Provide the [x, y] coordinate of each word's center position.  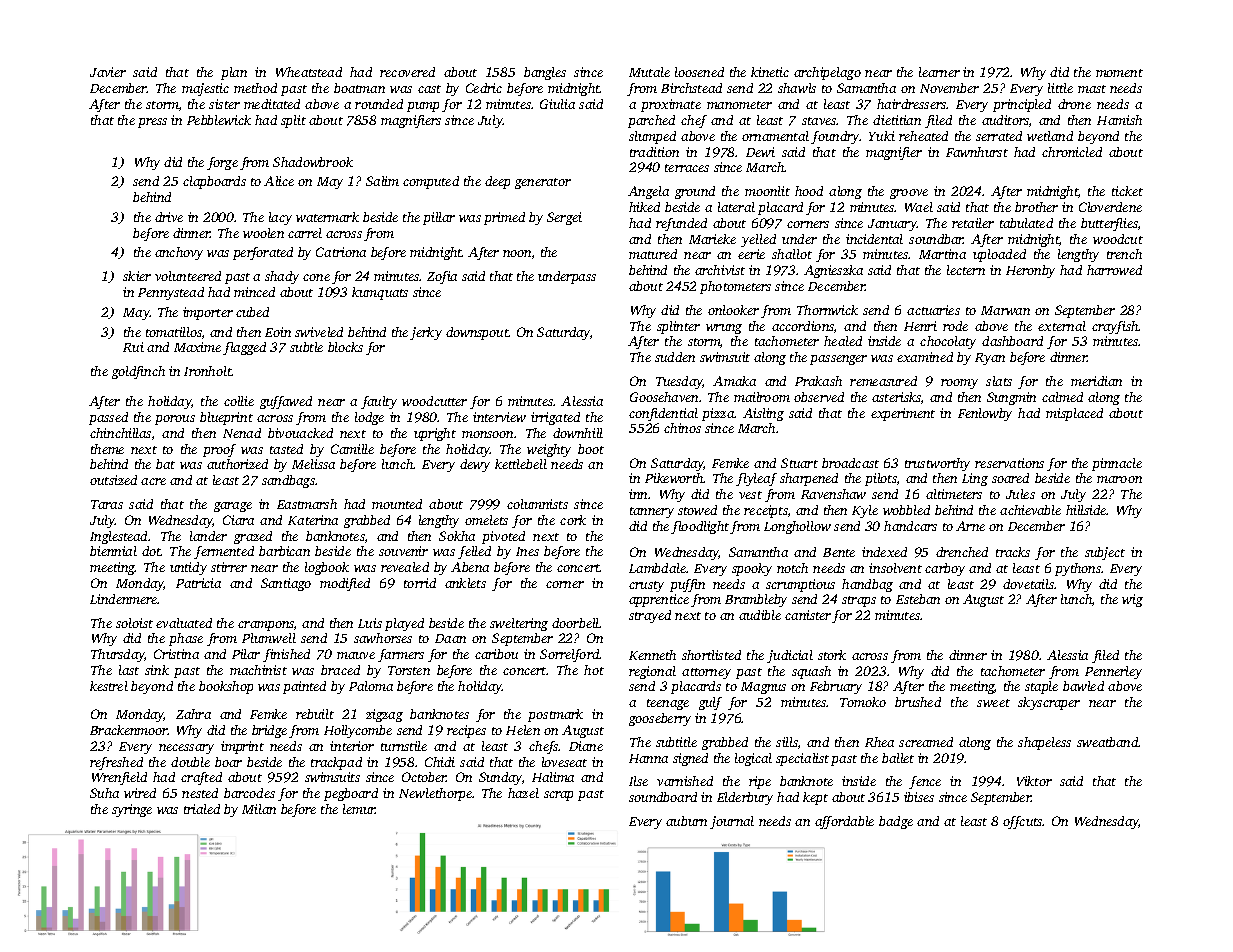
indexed [884, 552]
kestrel [109, 686]
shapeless [1044, 743]
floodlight [700, 527]
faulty [379, 402]
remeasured [883, 381]
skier [137, 276]
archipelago [827, 73]
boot [591, 449]
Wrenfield [119, 778]
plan [234, 73]
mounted [397, 504]
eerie [751, 254]
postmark [555, 715]
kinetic [770, 72]
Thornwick [827, 310]
